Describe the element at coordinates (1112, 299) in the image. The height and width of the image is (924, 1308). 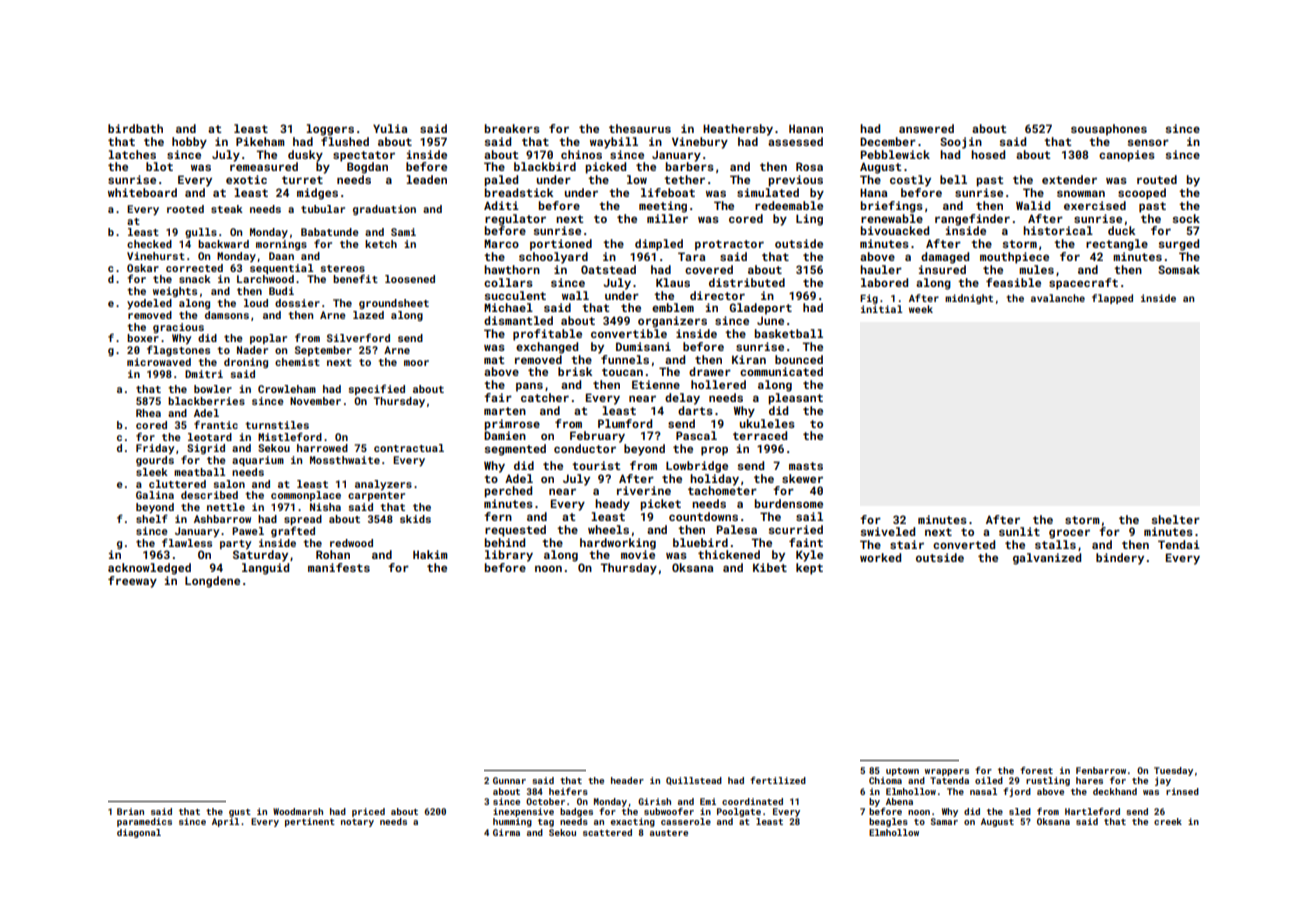
I see `flapped` at that location.
